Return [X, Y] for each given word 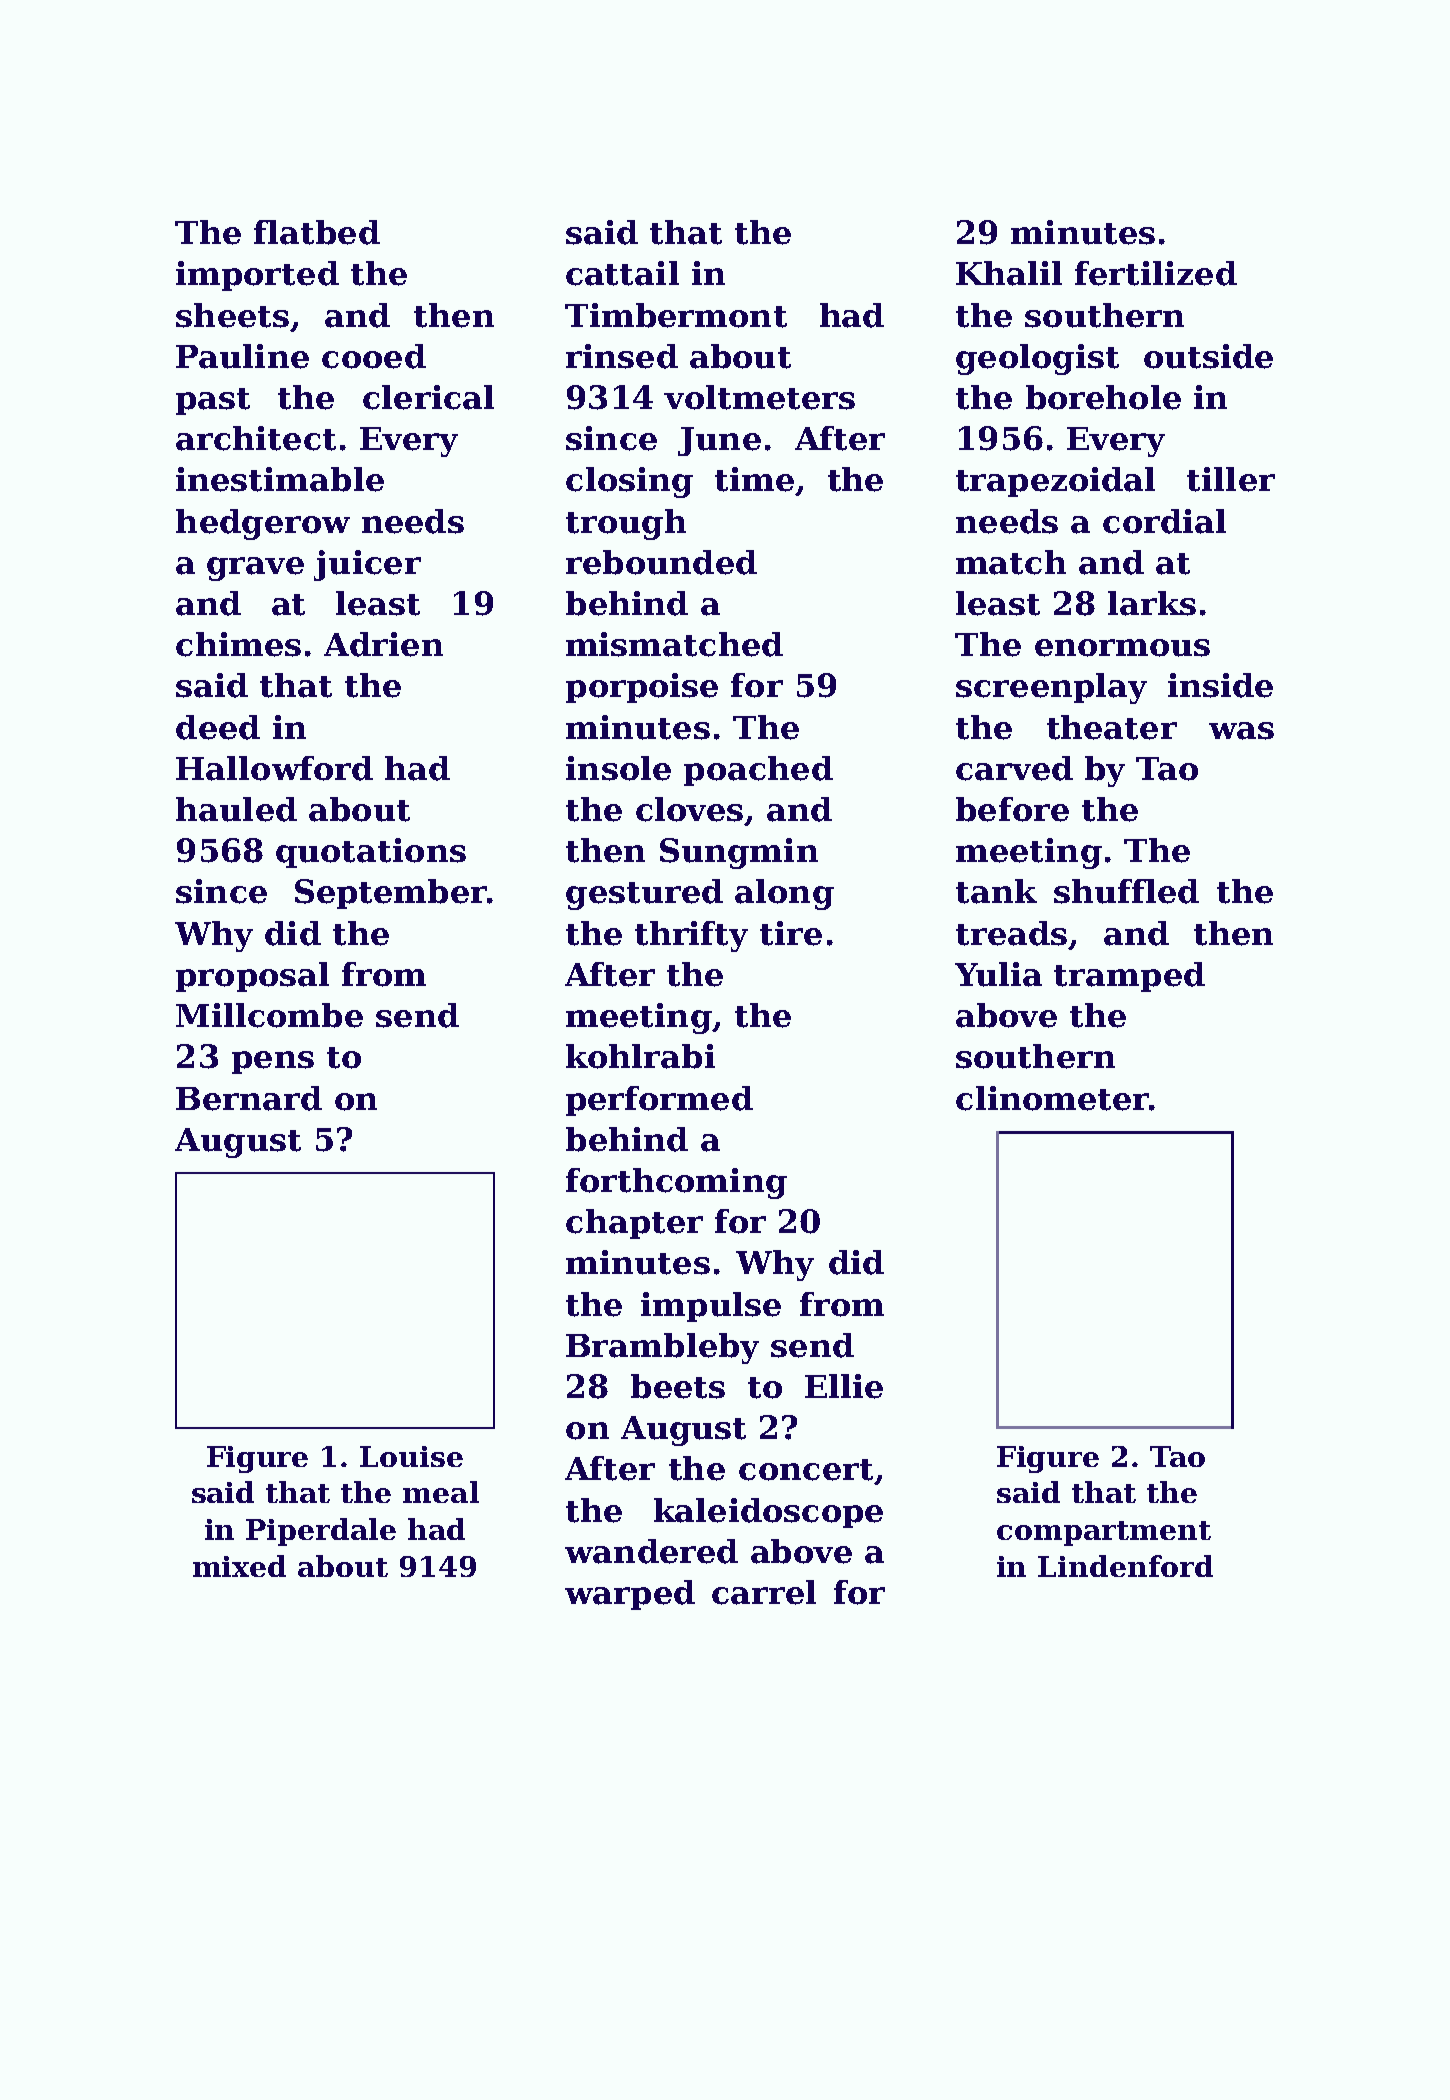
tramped [1129, 977]
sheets [232, 315]
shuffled [1126, 891]
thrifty [691, 936]
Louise [411, 1456]
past [213, 401]
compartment [1104, 1533]
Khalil [1009, 273]
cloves [689, 809]
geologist [1037, 359]
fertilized [1156, 273]
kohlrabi [640, 1056]
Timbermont [676, 315]
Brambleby [662, 1348]
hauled [236, 809]
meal [441, 1492]
